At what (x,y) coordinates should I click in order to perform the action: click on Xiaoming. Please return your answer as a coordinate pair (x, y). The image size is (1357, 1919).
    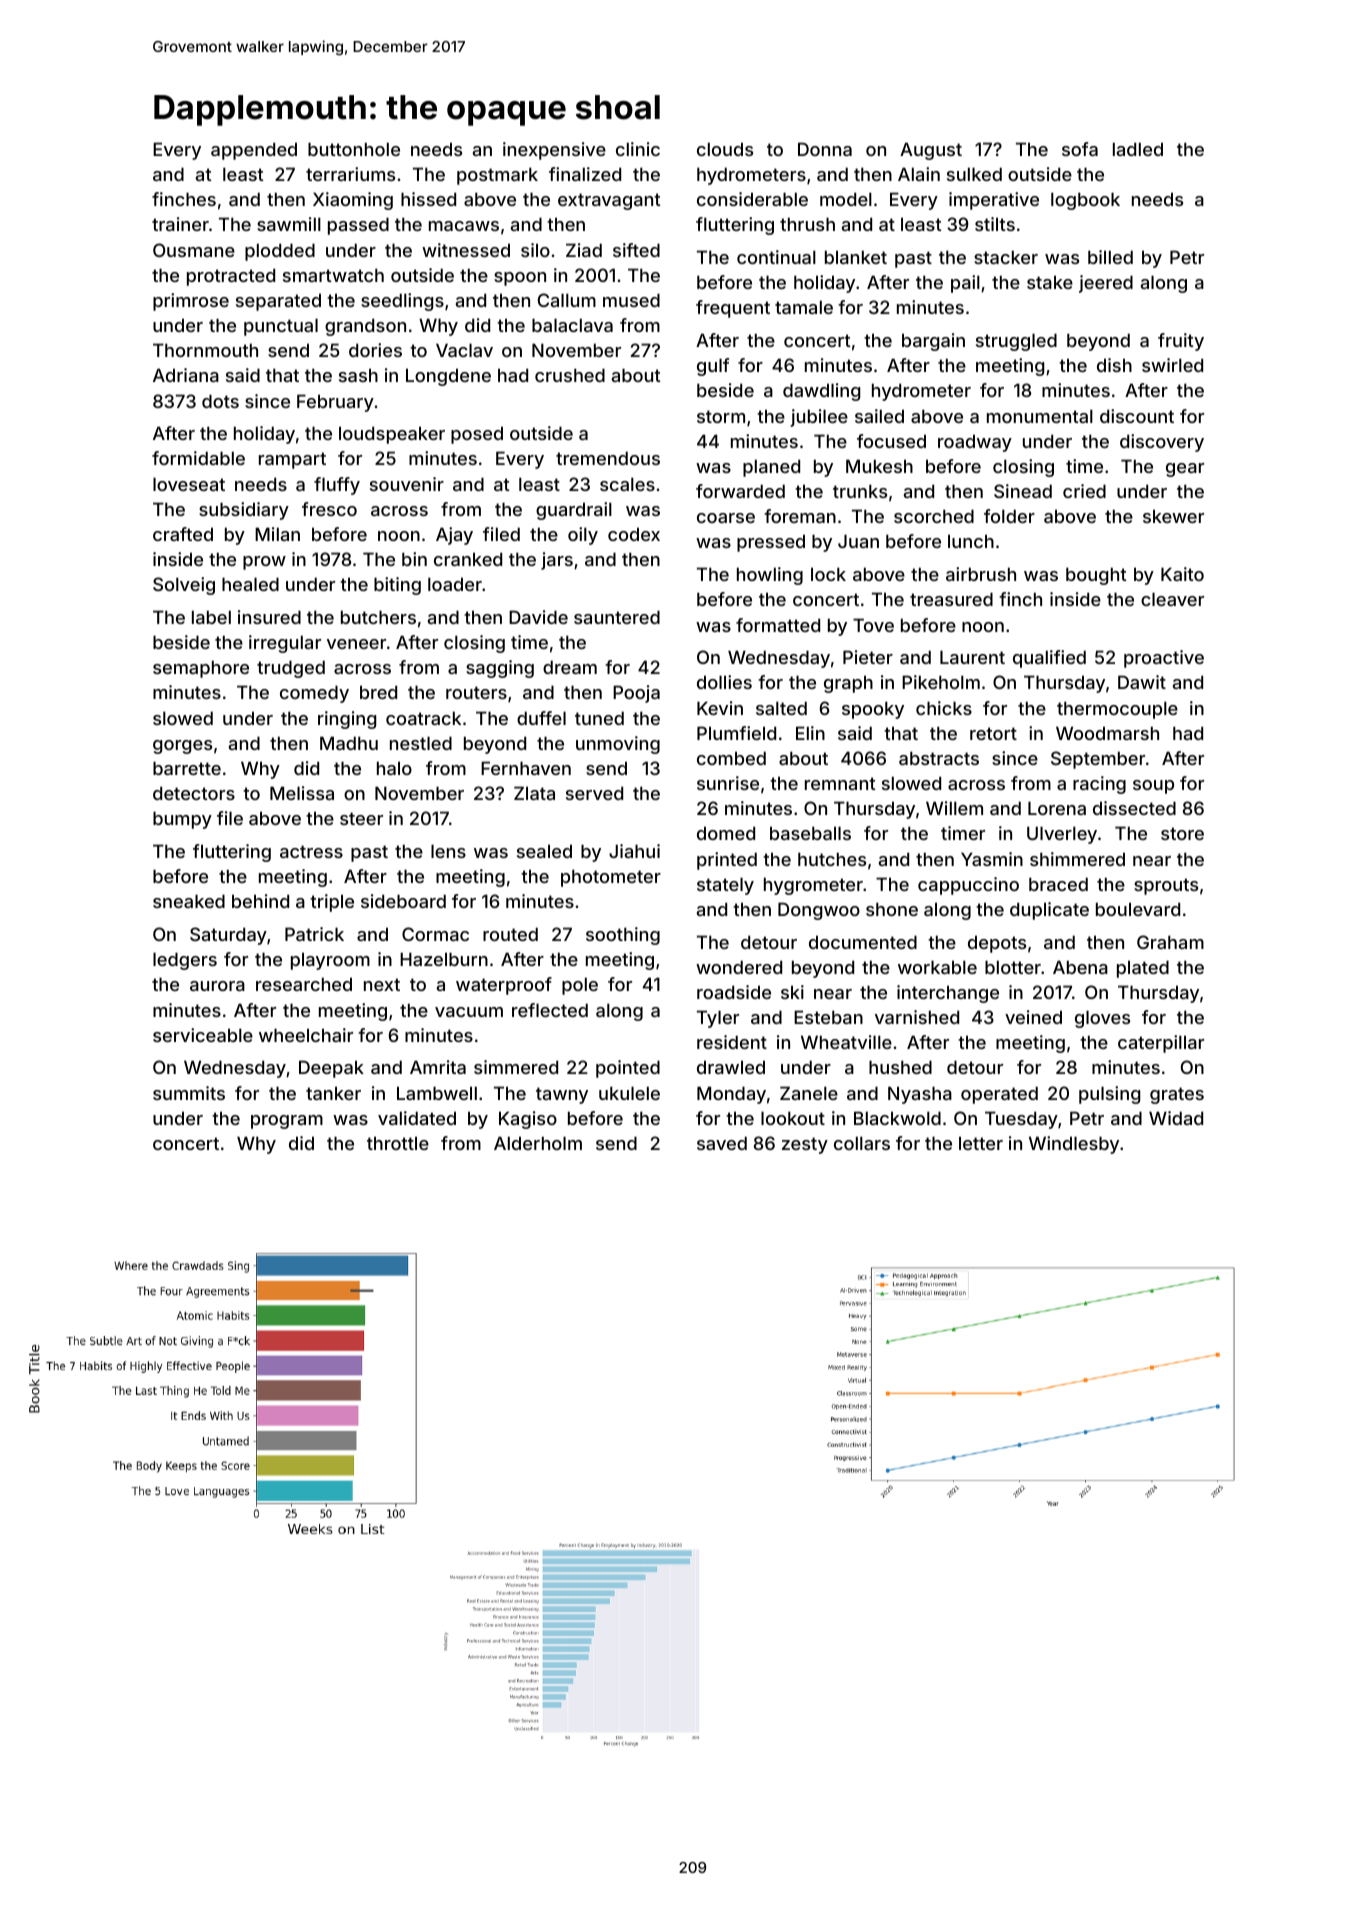
    Looking at the image, I should click on (353, 201).
